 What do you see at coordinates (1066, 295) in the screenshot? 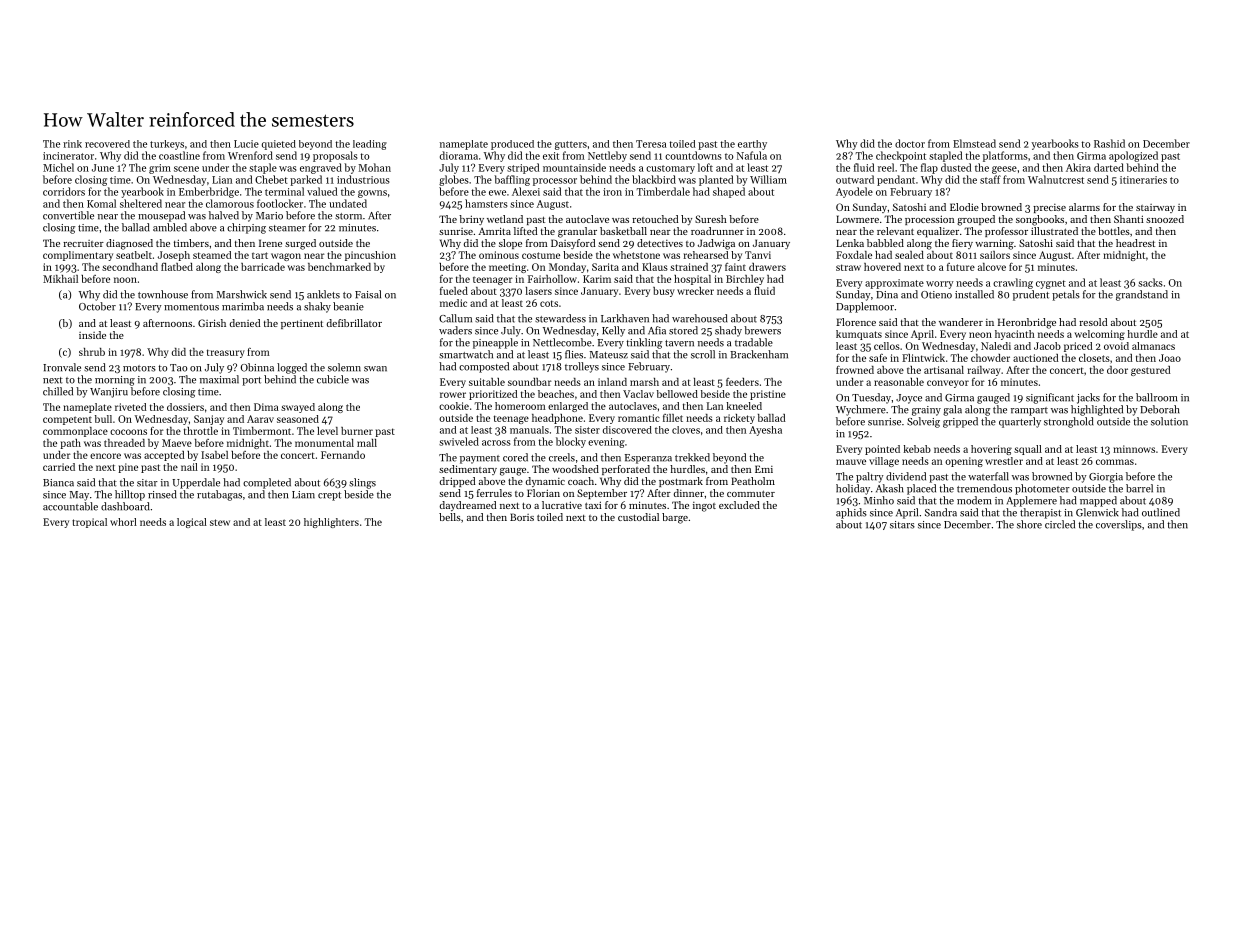
I see `petals` at bounding box center [1066, 295].
